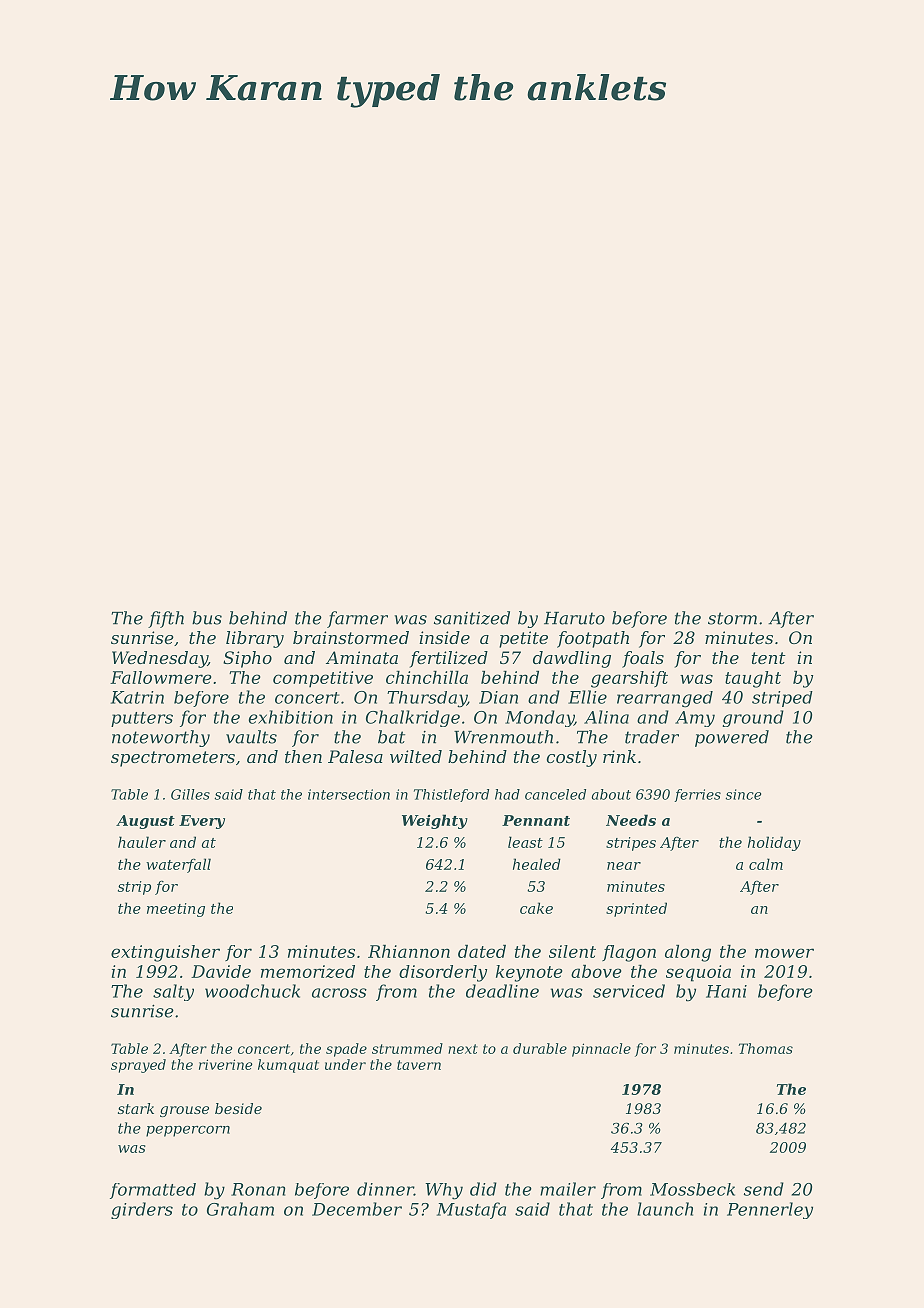  Describe the element at coordinates (138, 1066) in the screenshot. I see `sprayed` at that location.
